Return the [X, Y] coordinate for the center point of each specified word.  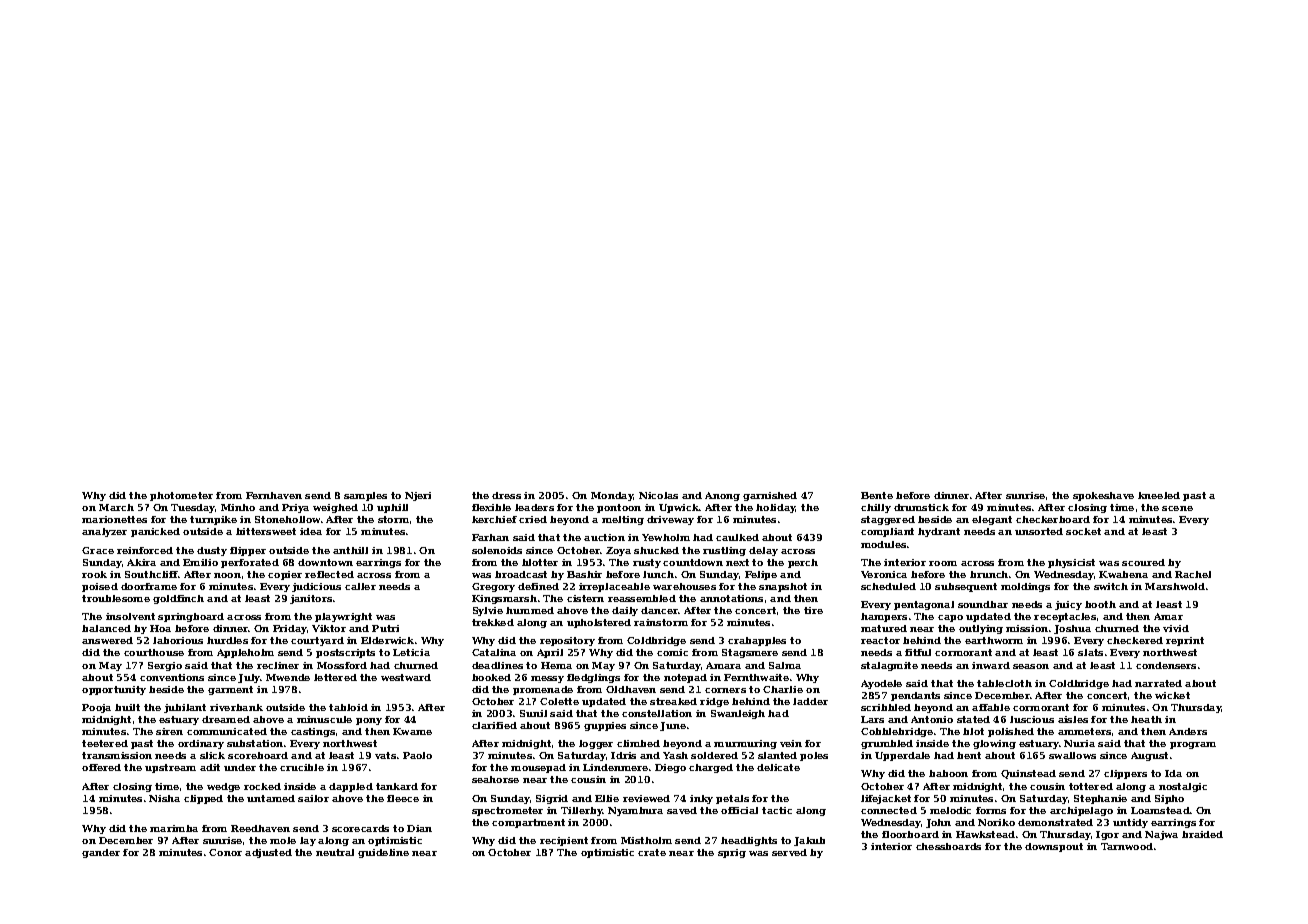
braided [1202, 834]
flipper [248, 551]
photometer [181, 496]
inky [701, 799]
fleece [403, 798]
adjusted [268, 853]
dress [506, 495]
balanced [106, 628]
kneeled [1159, 495]
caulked [737, 537]
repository [567, 641]
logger [596, 744]
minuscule [324, 719]
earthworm [994, 640]
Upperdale [902, 756]
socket [1083, 531]
